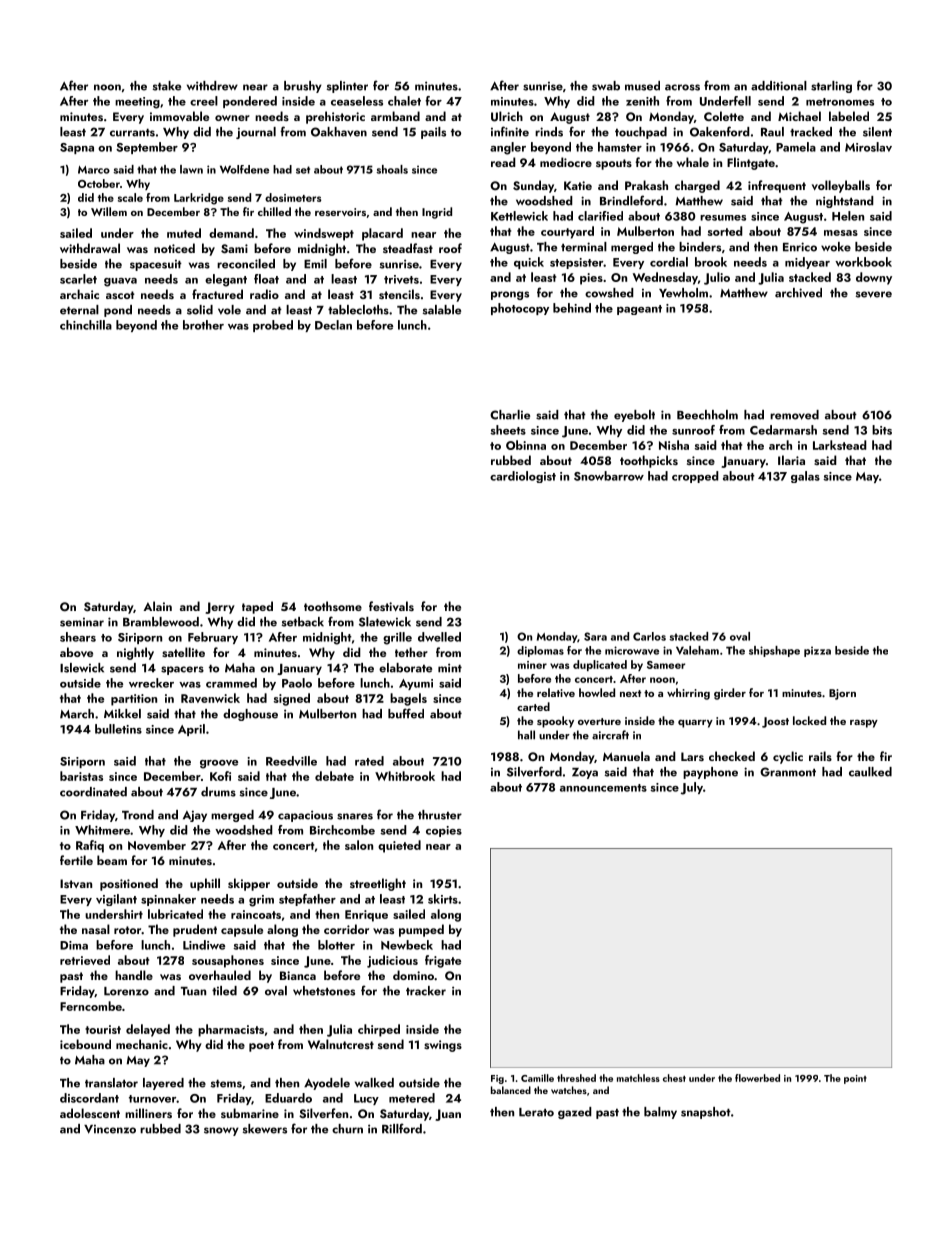 The width and height of the screenshot is (952, 1233). What do you see at coordinates (157, 606) in the screenshot?
I see `Alain` at bounding box center [157, 606].
